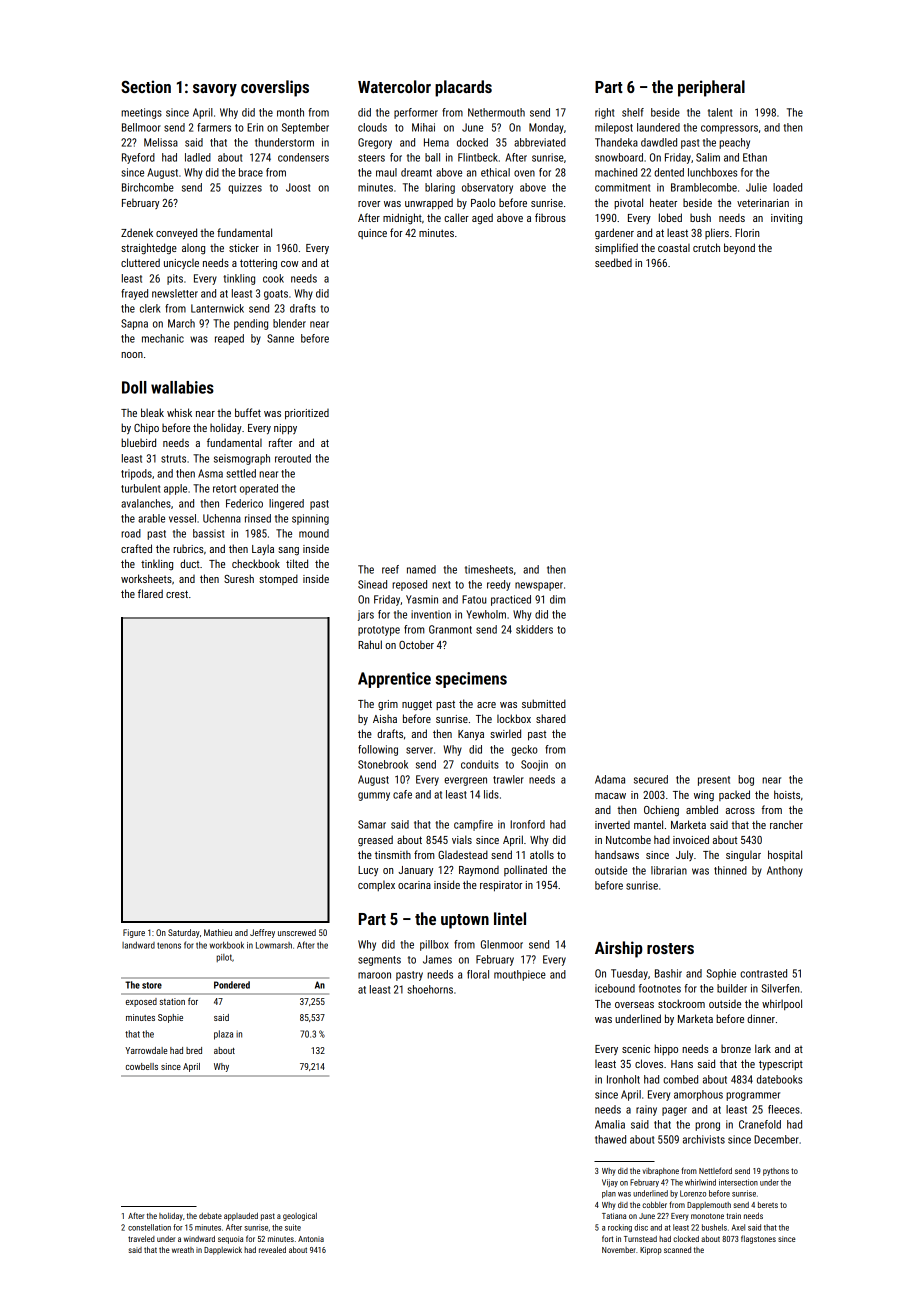 The width and height of the page is (924, 1308). What do you see at coordinates (711, 88) in the page?
I see `peripheral` at bounding box center [711, 88].
